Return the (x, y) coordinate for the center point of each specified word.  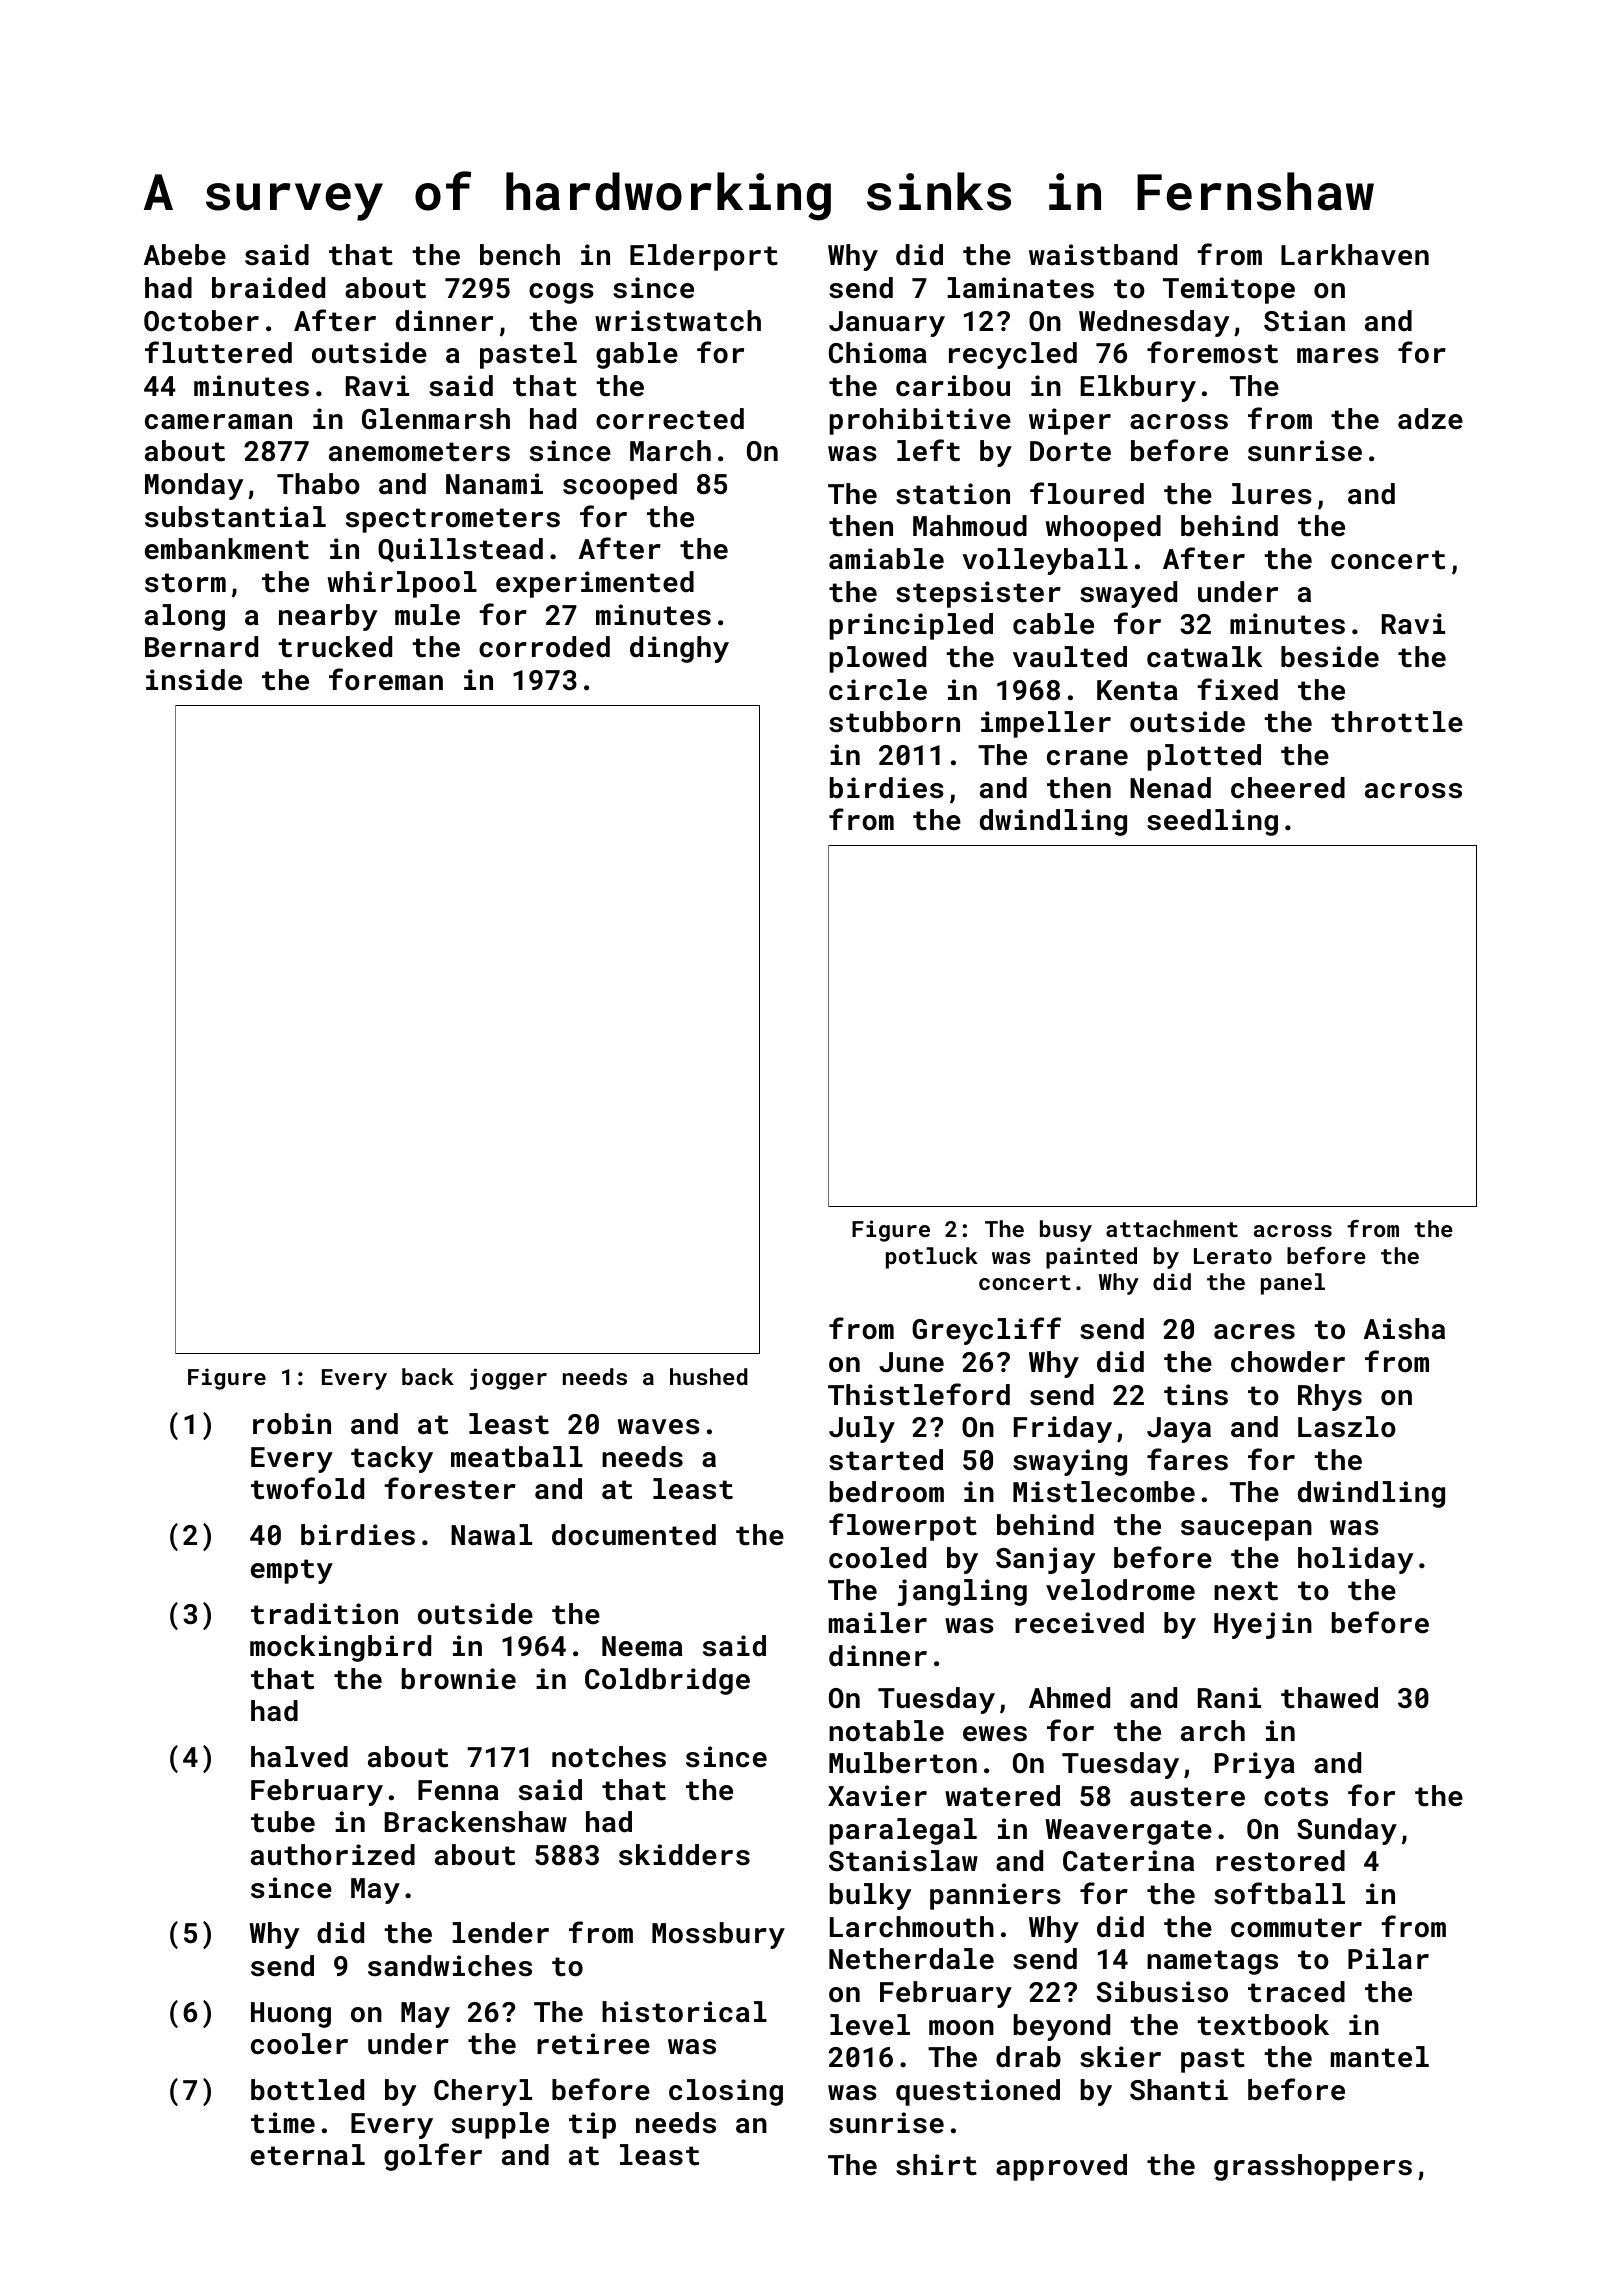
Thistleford (919, 1394)
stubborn (894, 722)
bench (520, 255)
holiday (1355, 1560)
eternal (308, 2155)
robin (292, 1424)
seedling (1212, 822)
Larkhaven (1355, 255)
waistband (1103, 255)
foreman (386, 679)
